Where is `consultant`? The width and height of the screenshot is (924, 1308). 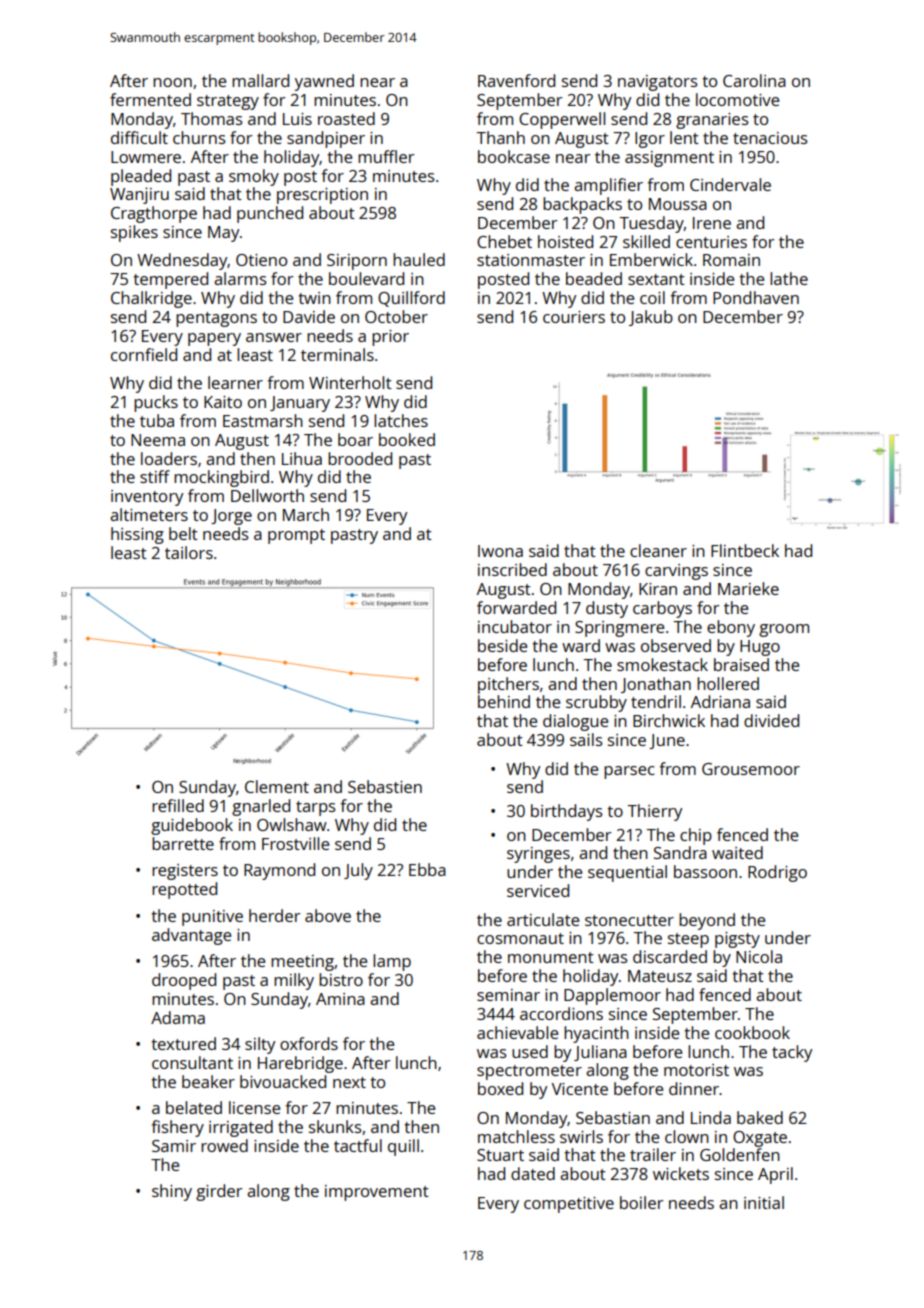 consultant is located at coordinates (192, 1062).
